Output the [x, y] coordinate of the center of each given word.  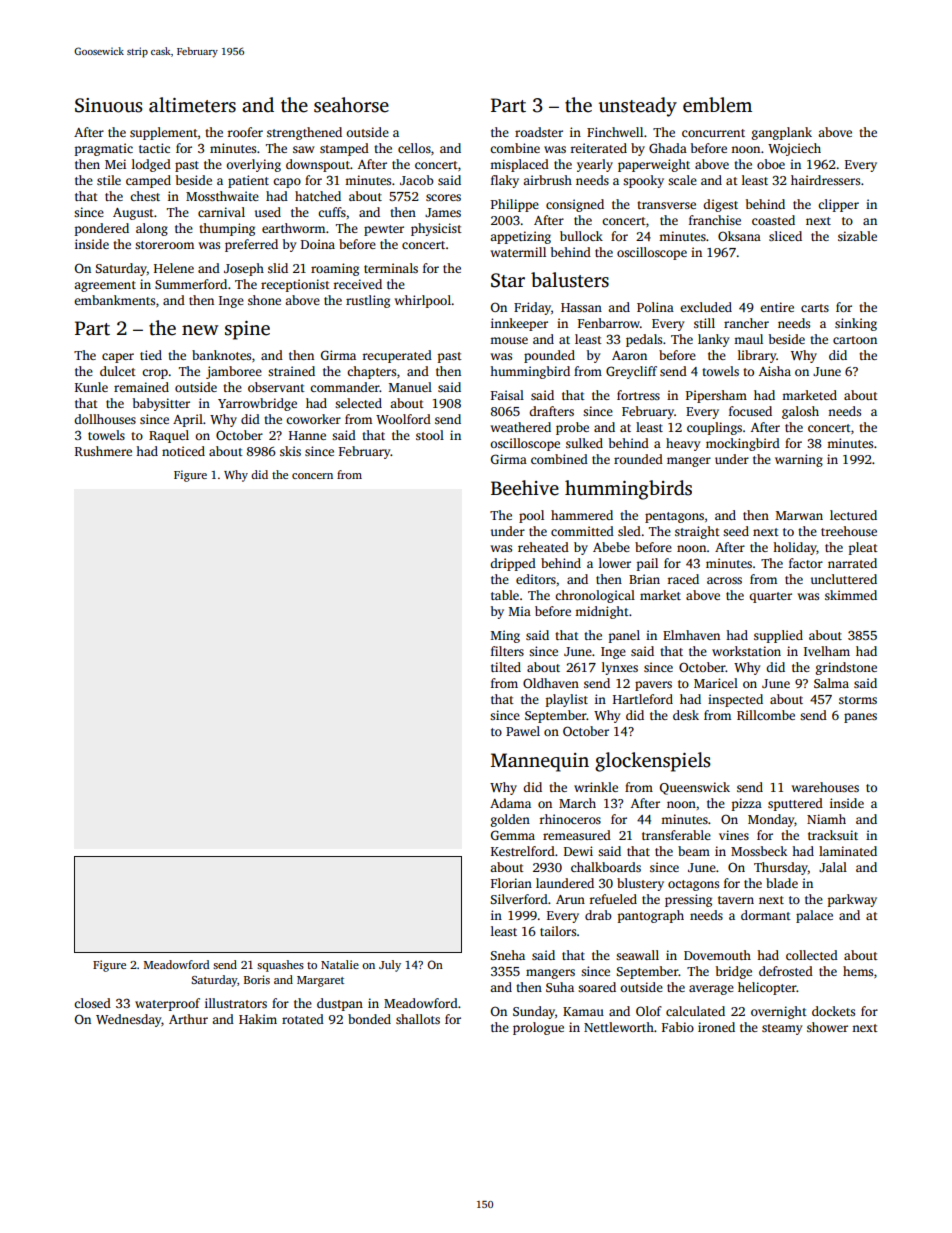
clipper [838, 205]
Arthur [188, 1019]
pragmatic [104, 149]
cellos [414, 148]
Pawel [523, 731]
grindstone [846, 668]
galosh [800, 412]
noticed [183, 451]
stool [430, 435]
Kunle [91, 387]
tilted [506, 667]
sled [629, 531]
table [505, 595]
